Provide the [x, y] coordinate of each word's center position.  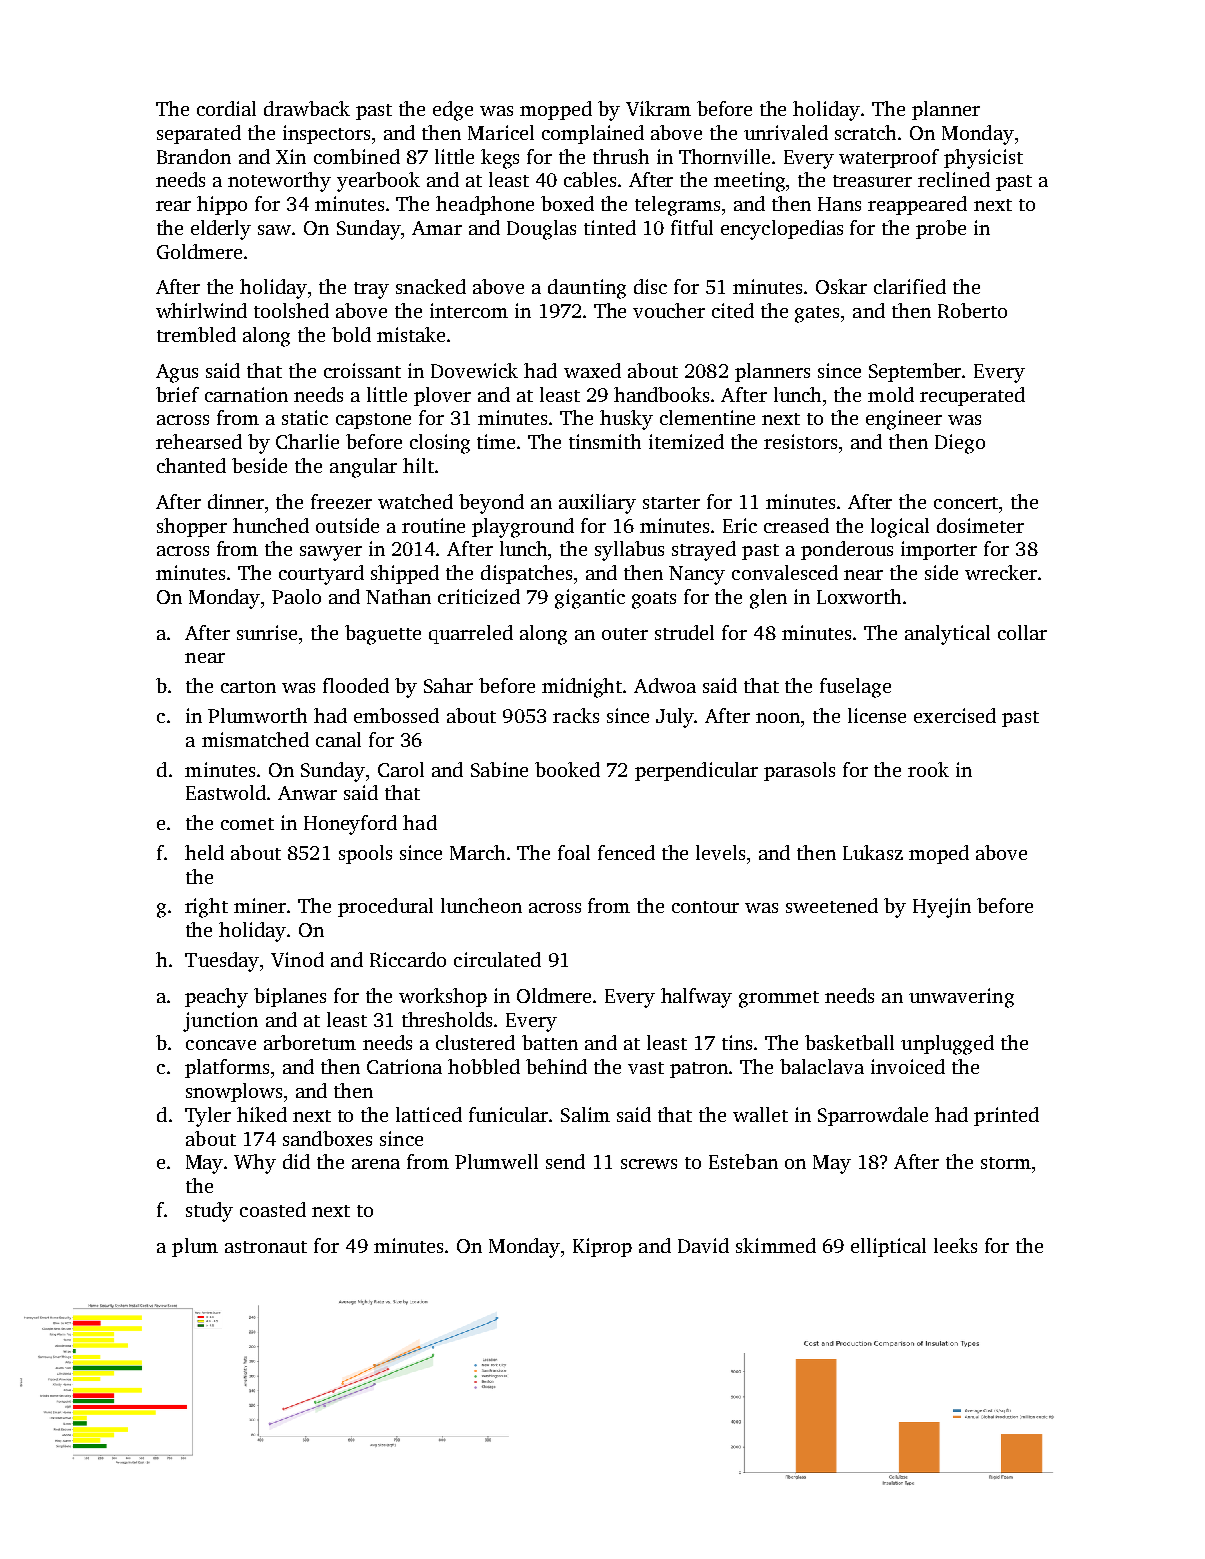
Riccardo [408, 959]
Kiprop [602, 1247]
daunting [587, 289]
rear [173, 206]
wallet [760, 1114]
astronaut [266, 1247]
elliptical [888, 1247]
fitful [692, 227]
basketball [849, 1042]
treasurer [872, 181]
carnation [246, 394]
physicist [983, 159]
